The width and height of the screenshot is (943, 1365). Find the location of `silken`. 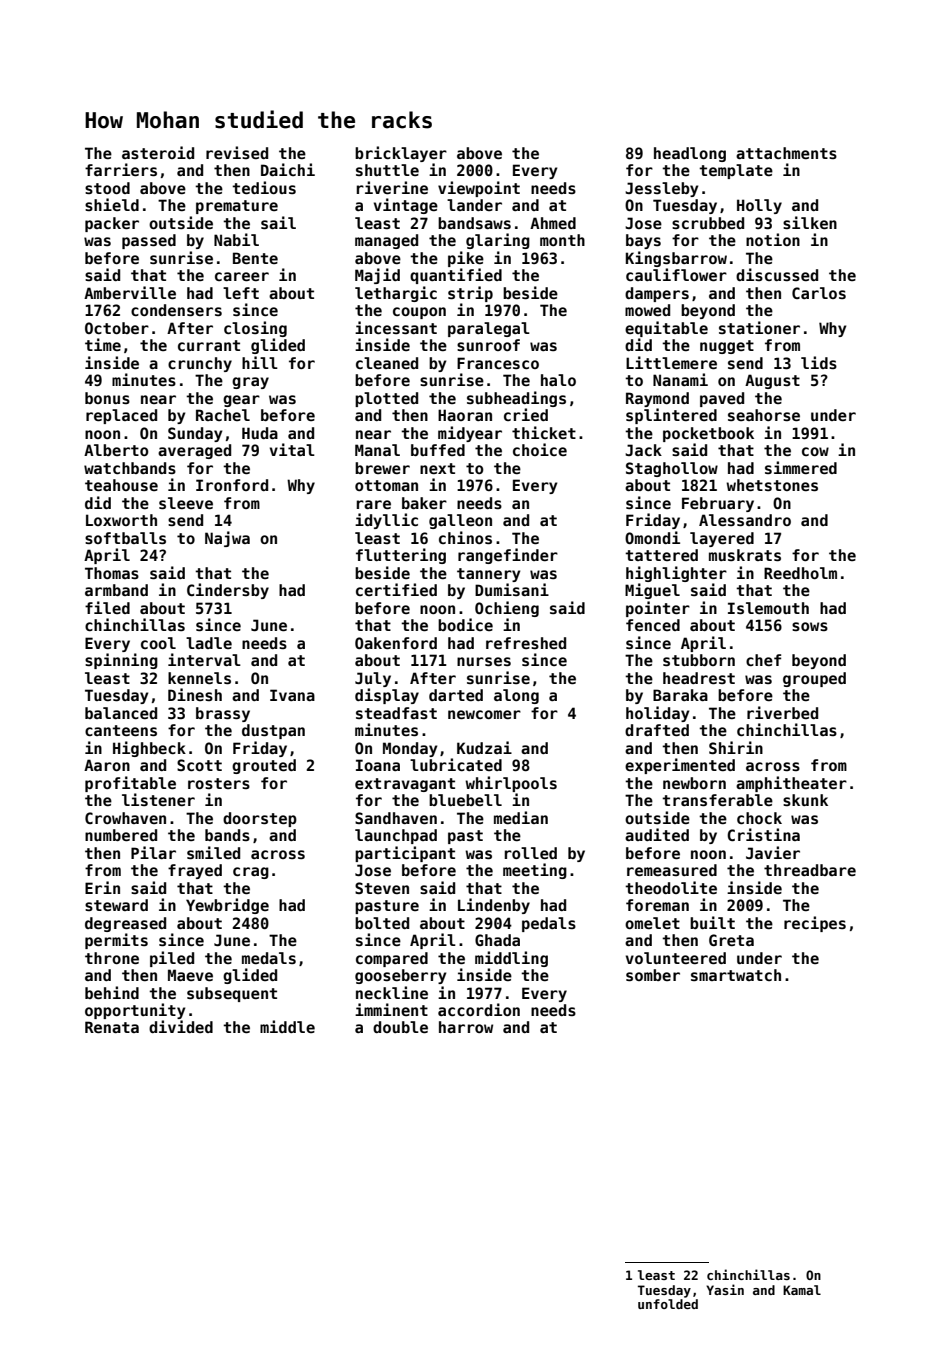

silken is located at coordinates (810, 222).
